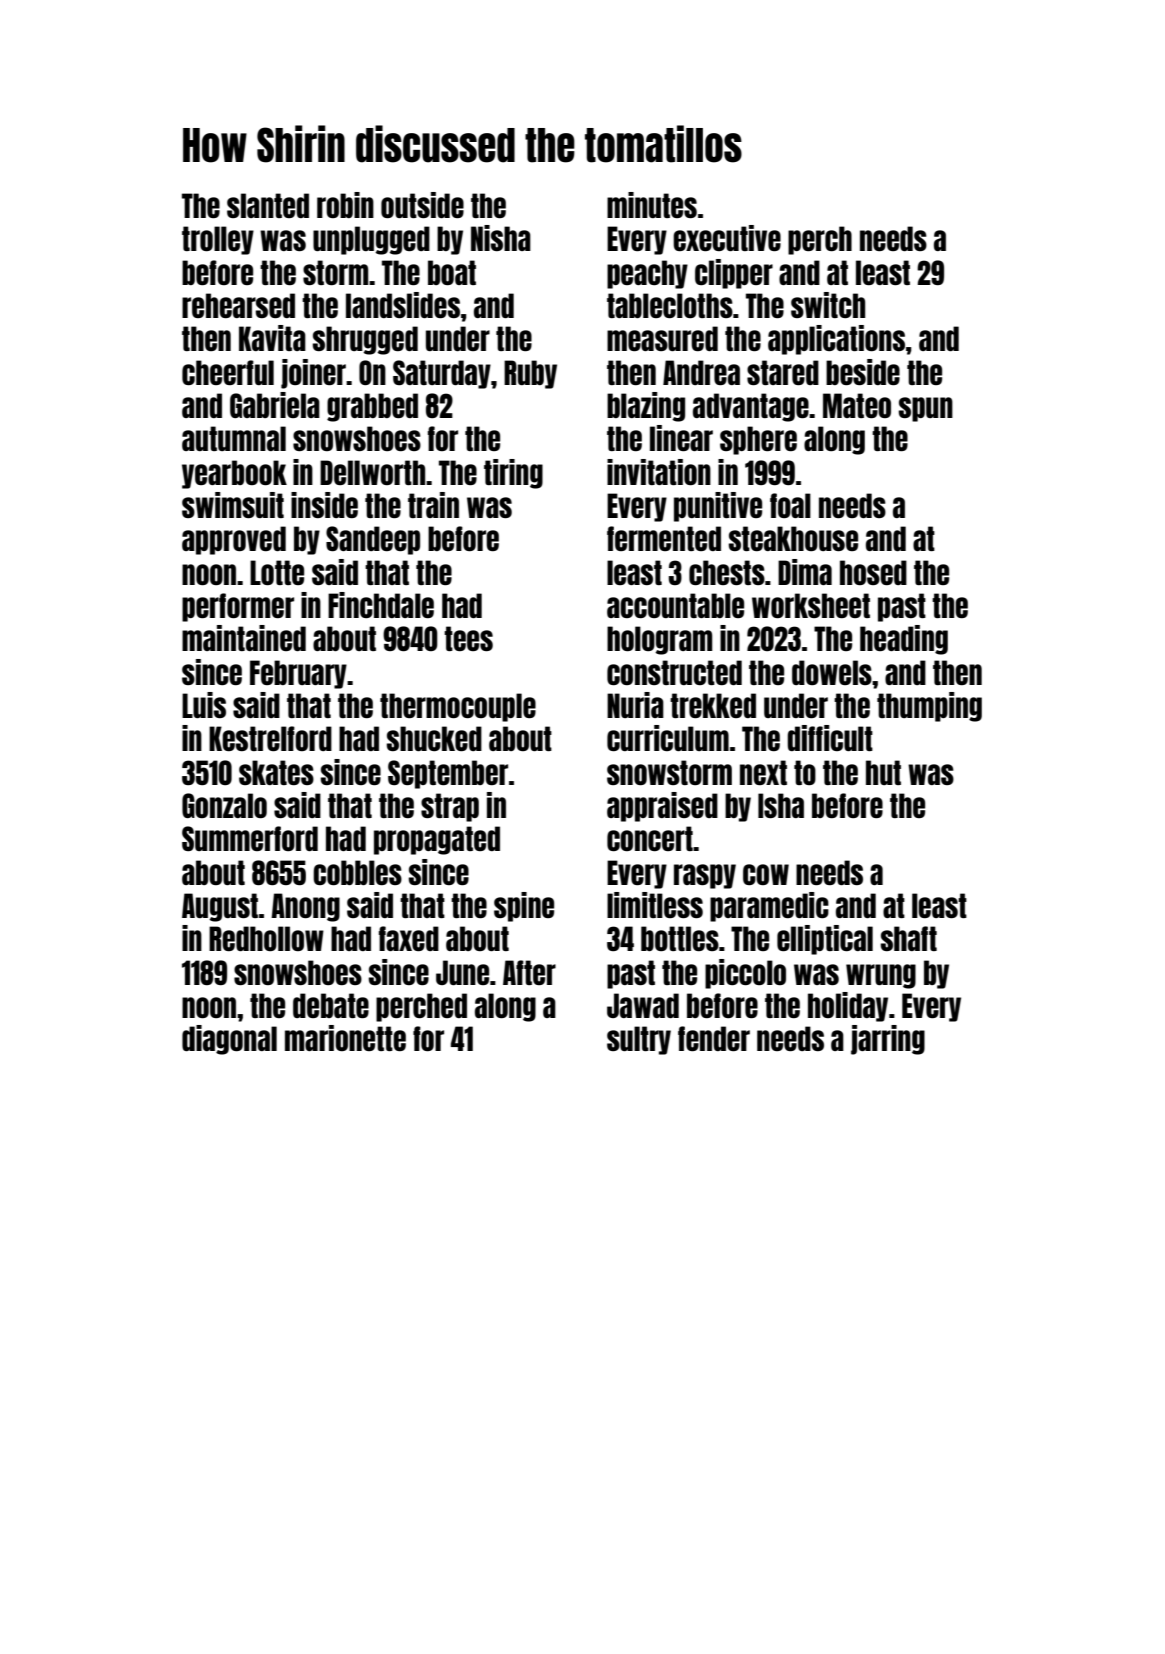  What do you see at coordinates (250, 838) in the screenshot?
I see `Summerford` at bounding box center [250, 838].
